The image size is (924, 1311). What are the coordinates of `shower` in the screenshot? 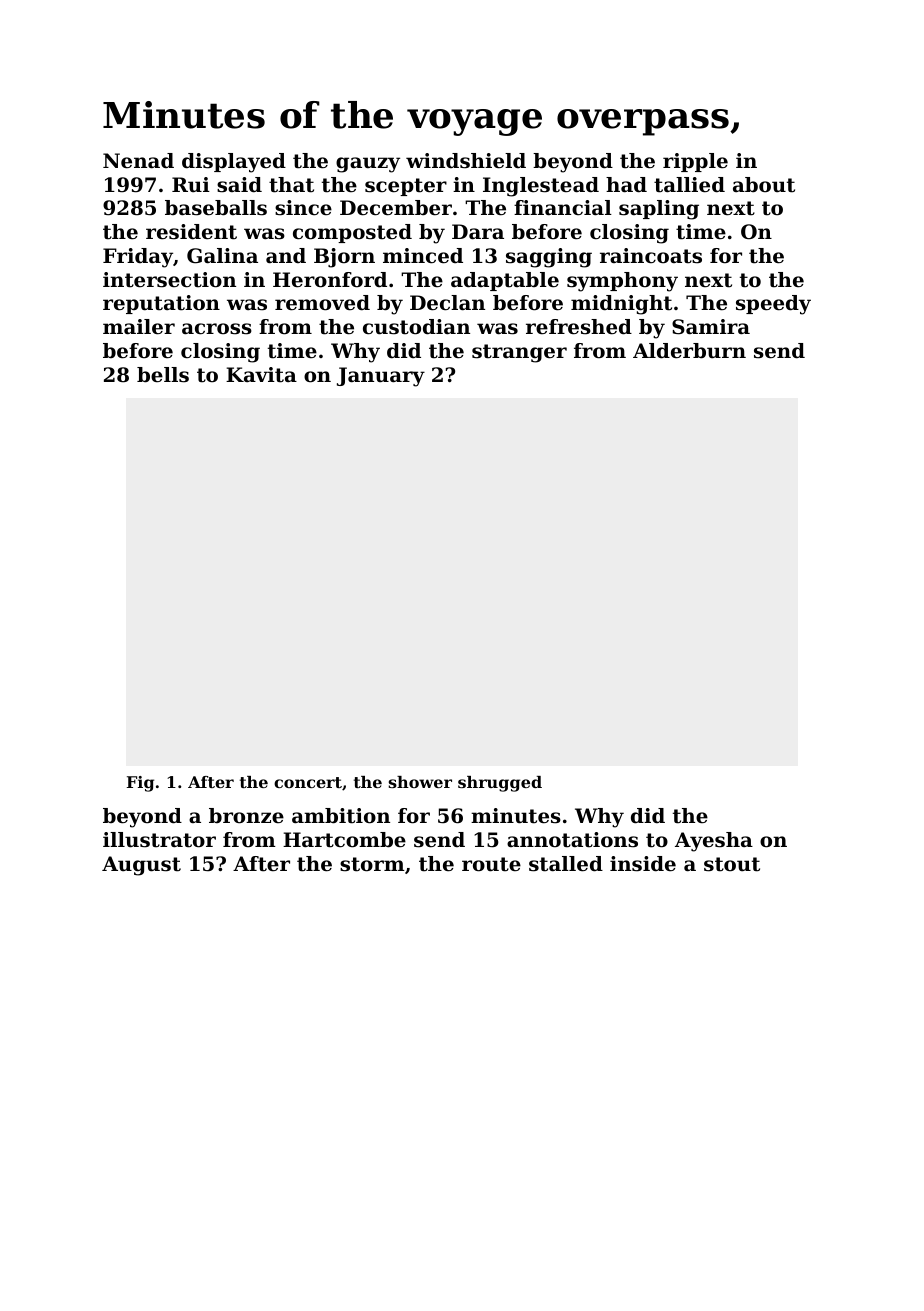 It's located at (420, 782).
